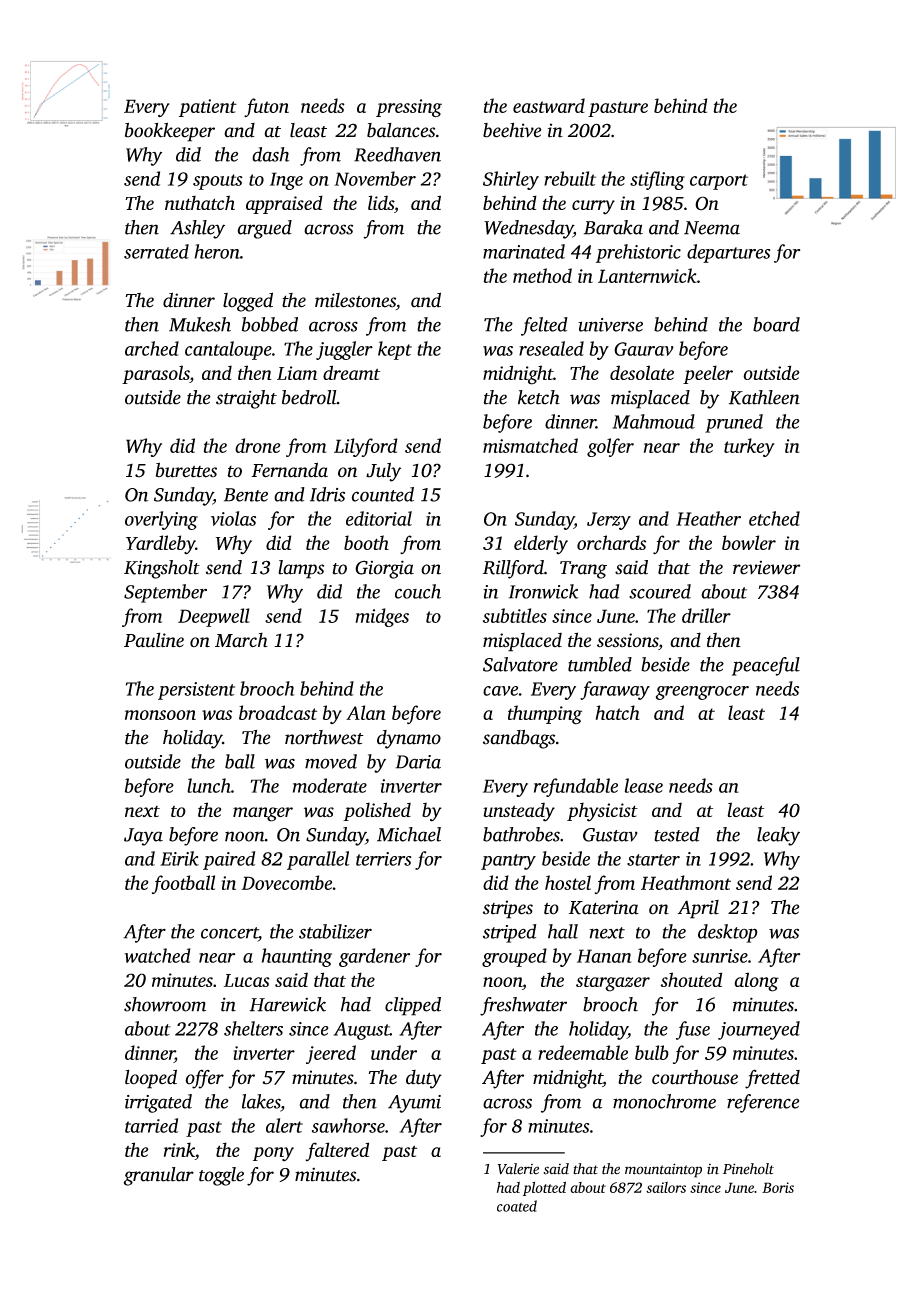  Describe the element at coordinates (247, 980) in the screenshot. I see `Lucas` at that location.
